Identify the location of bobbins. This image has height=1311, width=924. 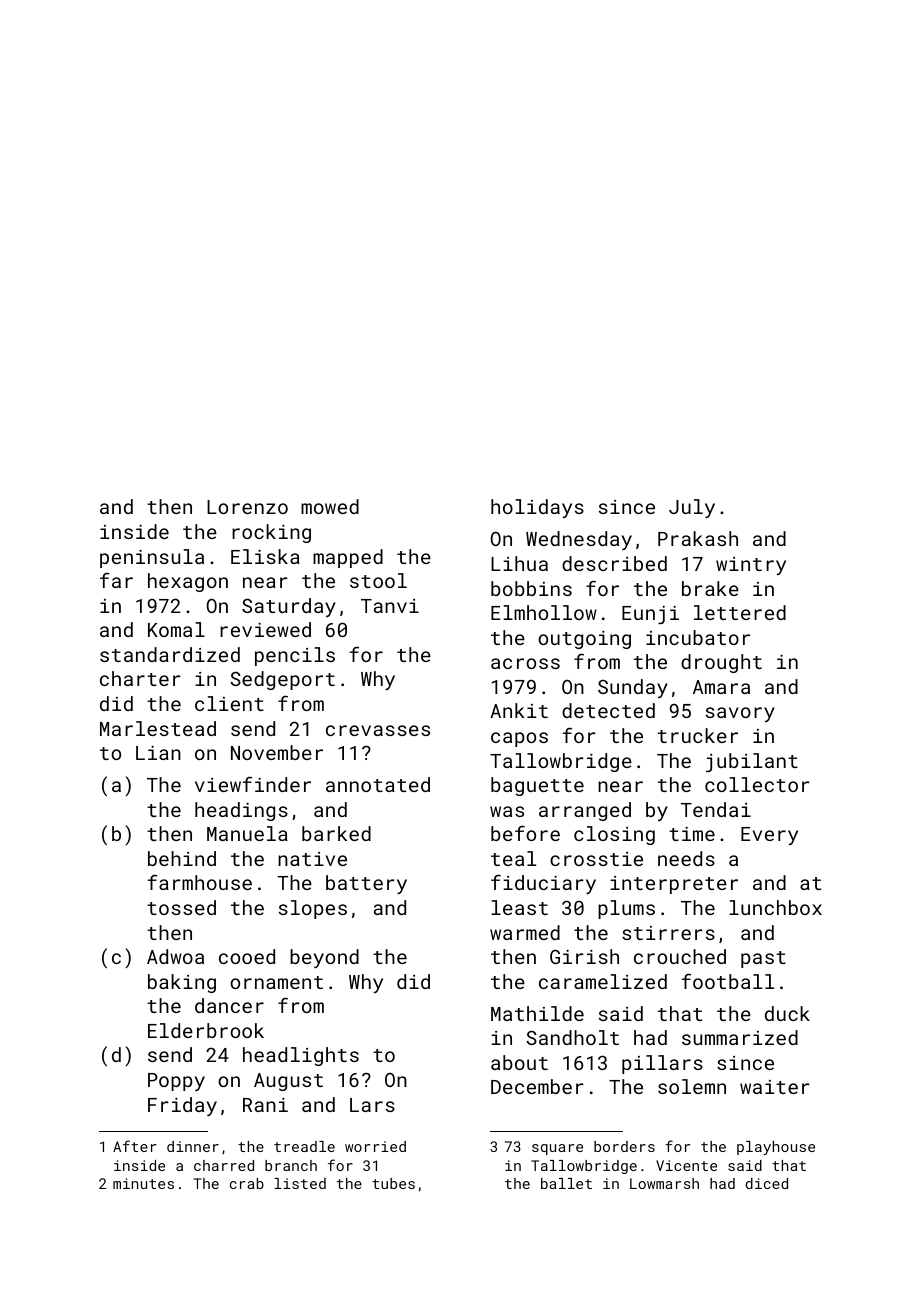
(531, 588).
